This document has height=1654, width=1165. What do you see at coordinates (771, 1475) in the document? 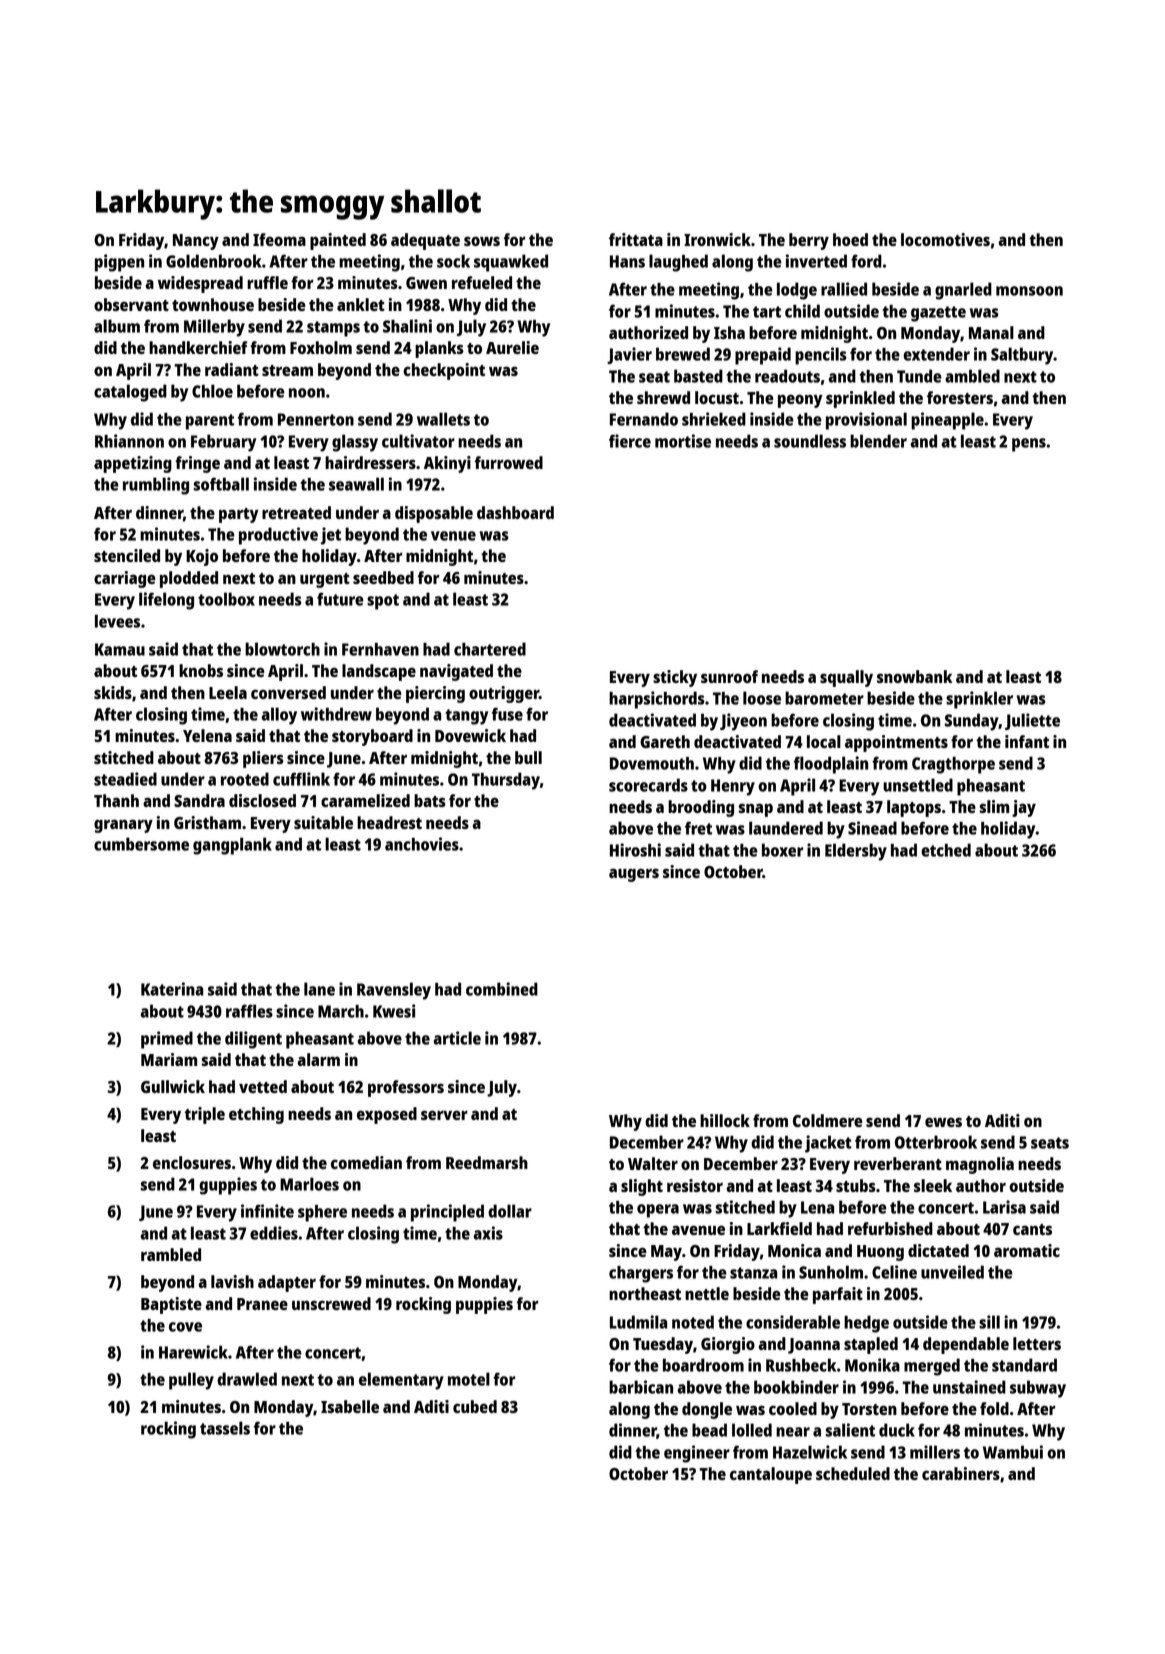
I see `cantaloupe` at bounding box center [771, 1475].
